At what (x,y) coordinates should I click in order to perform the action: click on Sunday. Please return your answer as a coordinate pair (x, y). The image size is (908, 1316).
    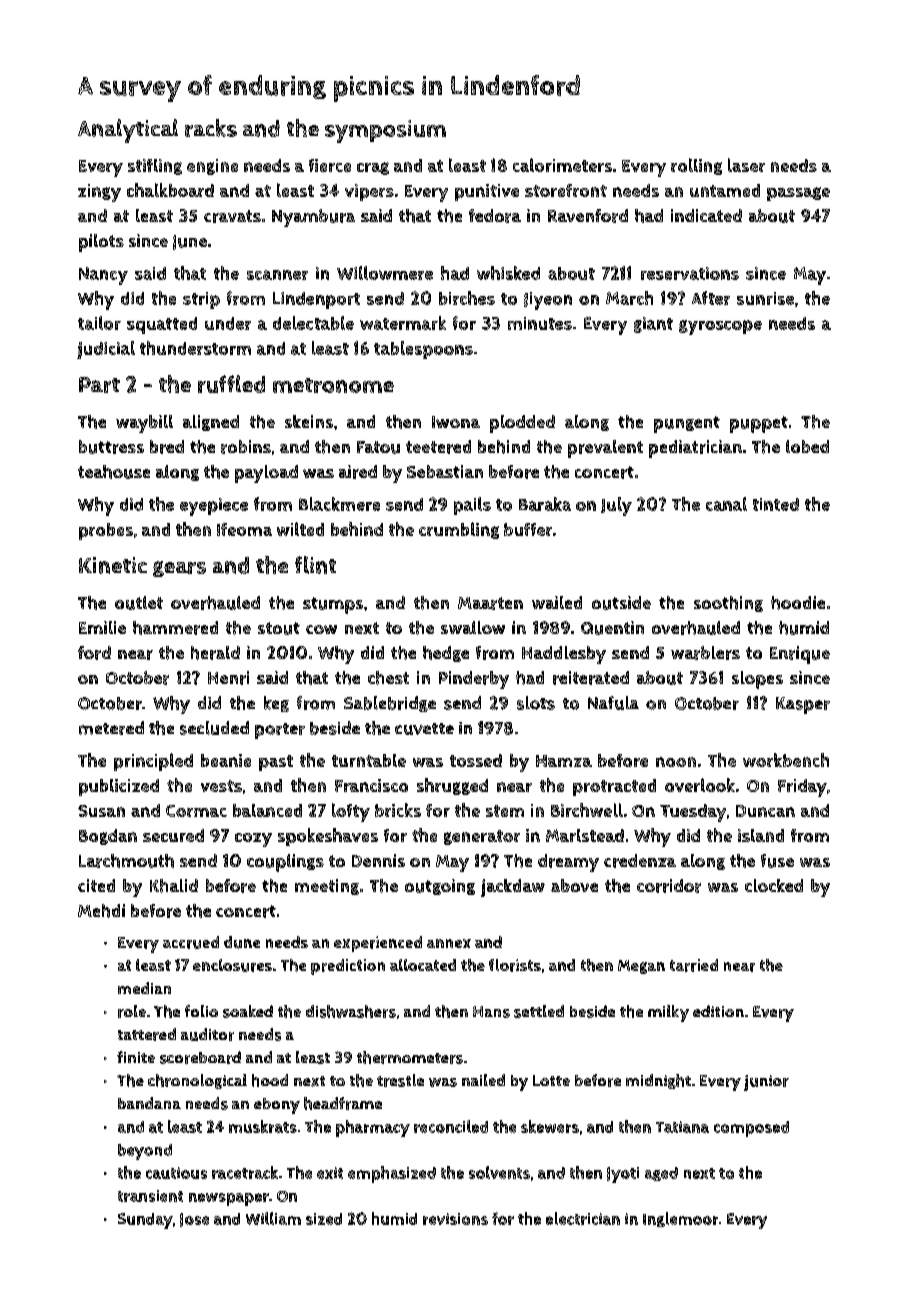
    Looking at the image, I should click on (145, 1221).
